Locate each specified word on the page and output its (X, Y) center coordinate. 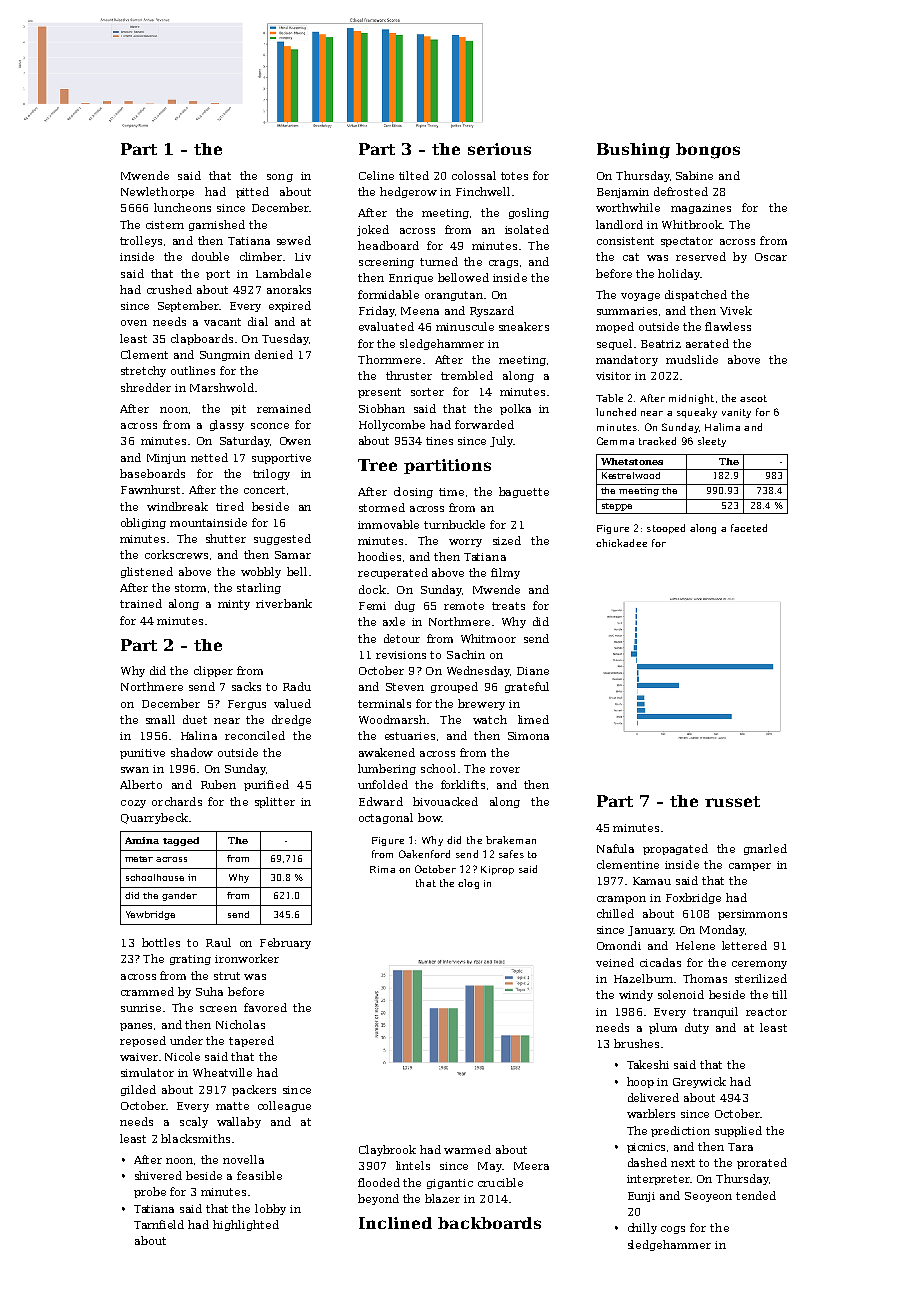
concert (264, 490)
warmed (467, 1149)
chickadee (621, 543)
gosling (529, 213)
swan (135, 770)
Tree (377, 465)
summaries (627, 311)
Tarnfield (159, 1224)
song (280, 178)
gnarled (765, 849)
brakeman (511, 840)
